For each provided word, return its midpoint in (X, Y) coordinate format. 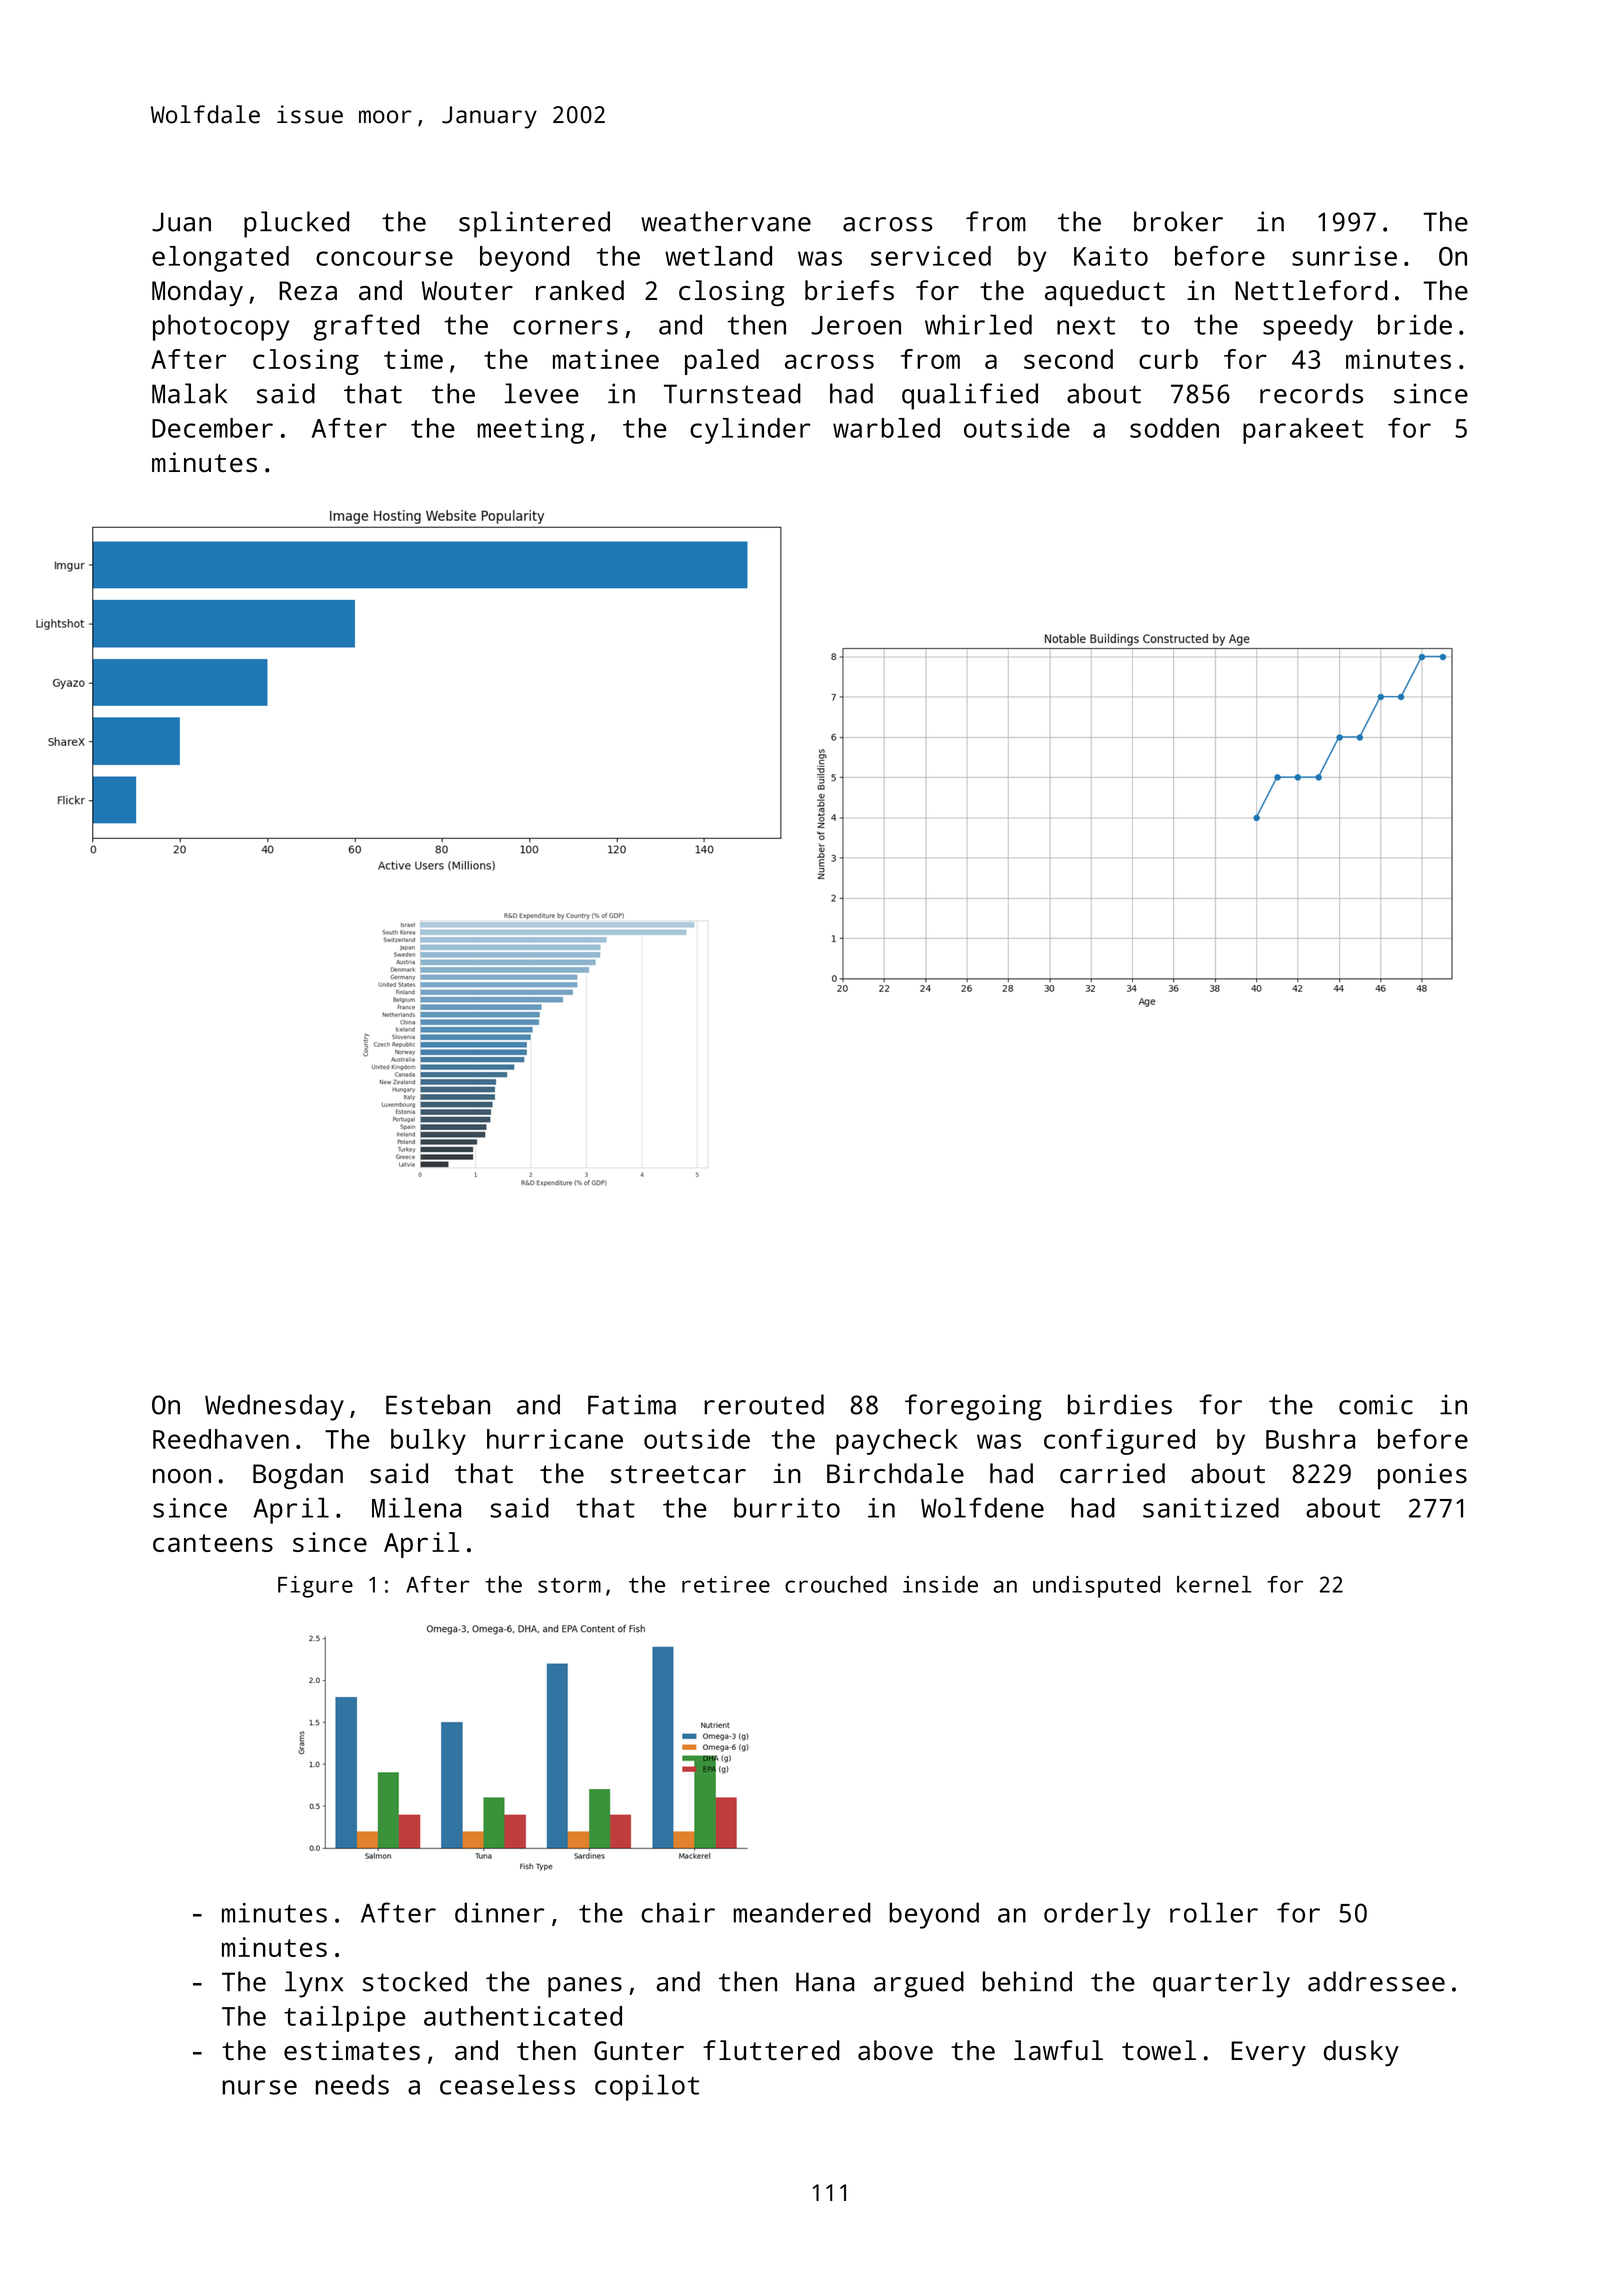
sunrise (1344, 256)
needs (352, 2084)
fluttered (771, 2050)
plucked (296, 224)
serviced (931, 256)
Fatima (632, 1404)
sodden (1174, 428)
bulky (428, 1442)
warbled (886, 428)
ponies (1422, 1476)
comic (1376, 1404)
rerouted (764, 1404)
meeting (530, 431)
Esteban (438, 1404)
